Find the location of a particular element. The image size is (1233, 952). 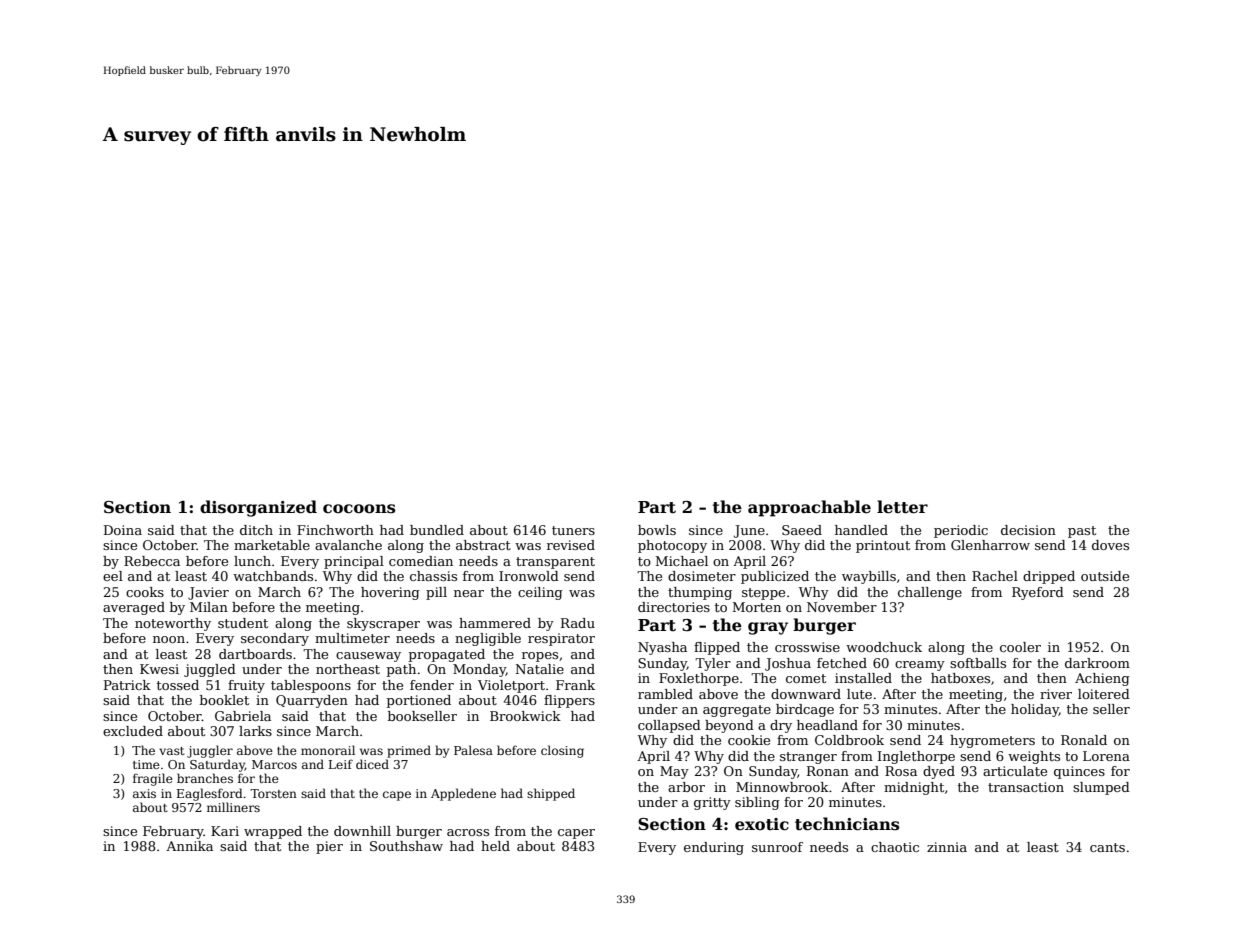

Tyler is located at coordinates (713, 664).
